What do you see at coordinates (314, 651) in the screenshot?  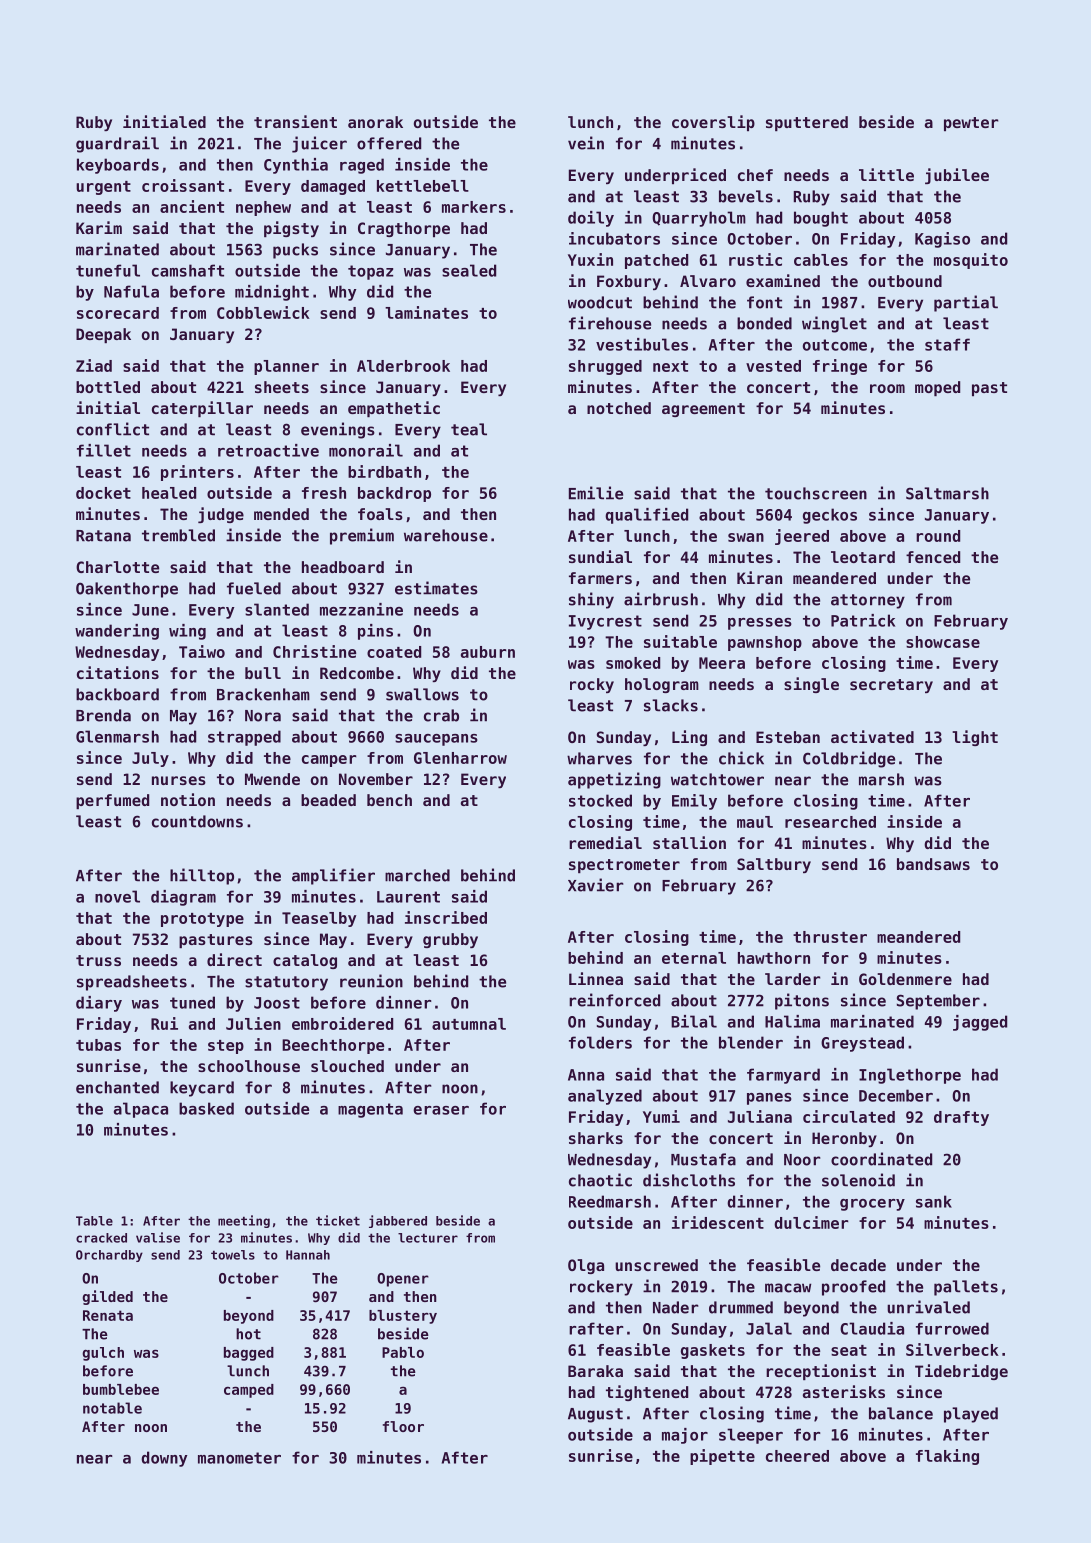 I see `Christine` at bounding box center [314, 651].
